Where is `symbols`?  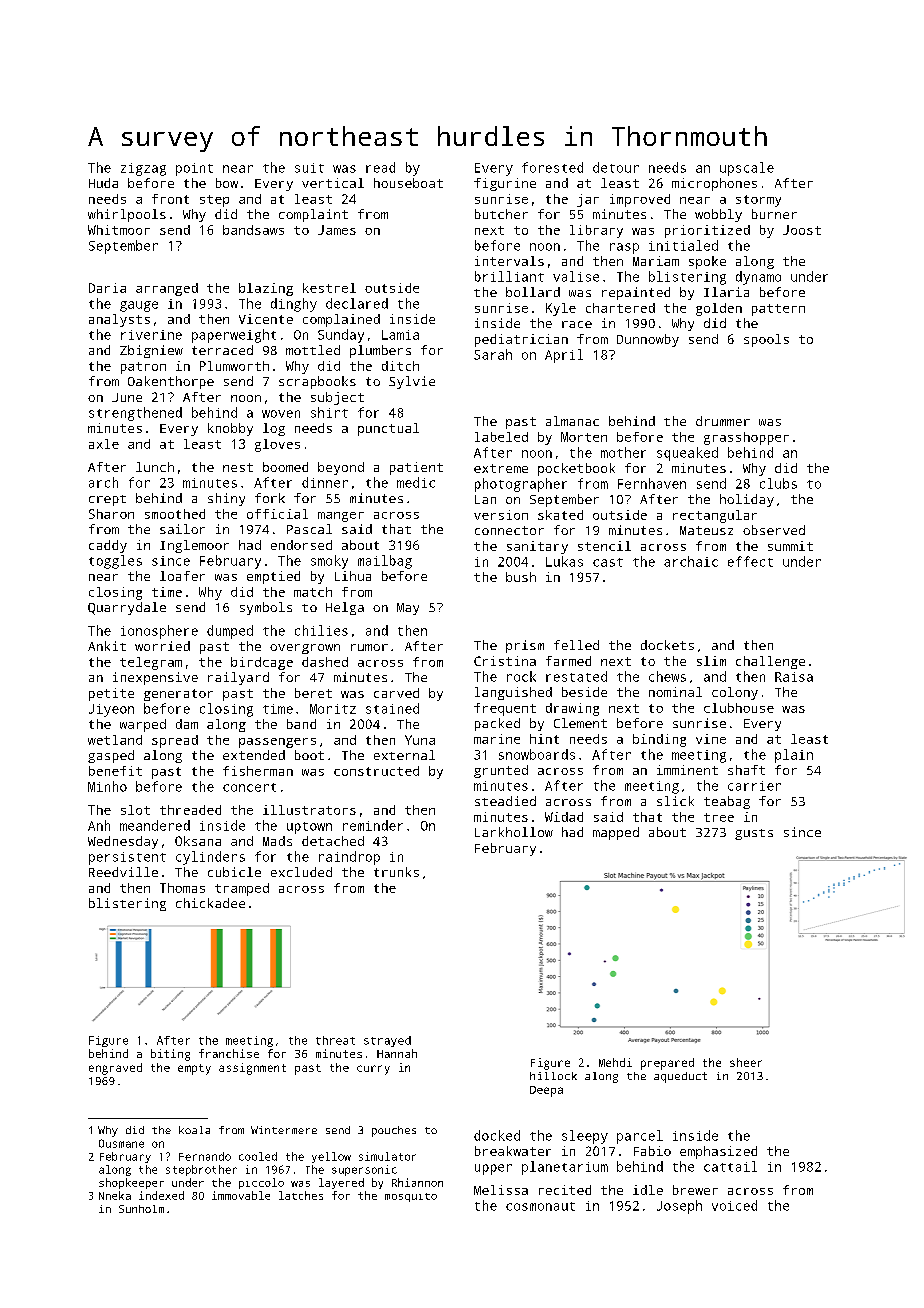 symbols is located at coordinates (266, 608).
